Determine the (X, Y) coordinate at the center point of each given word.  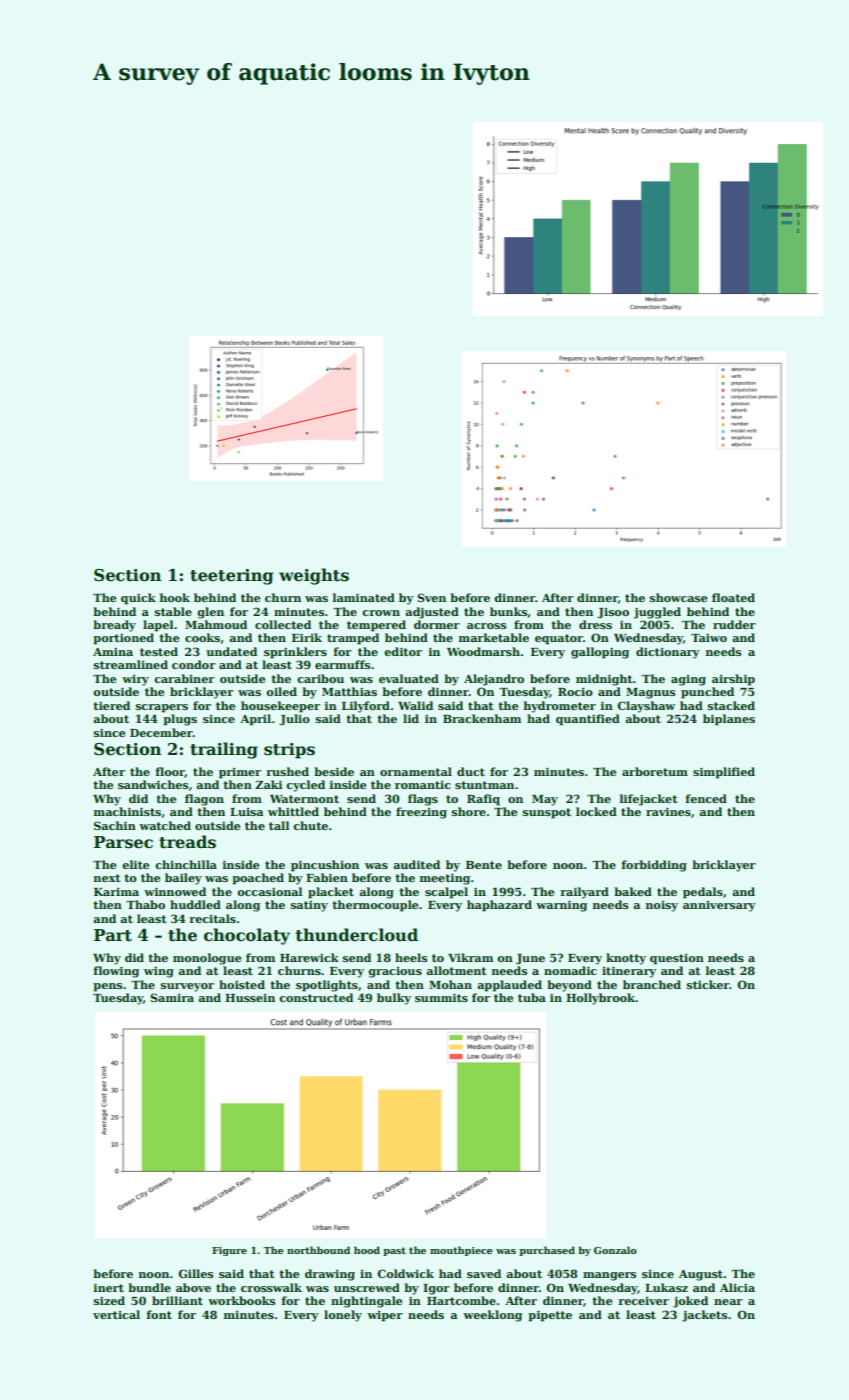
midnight (604, 680)
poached (258, 879)
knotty (626, 959)
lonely (343, 1316)
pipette (550, 1316)
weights (314, 576)
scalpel (446, 893)
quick (138, 599)
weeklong (492, 1316)
